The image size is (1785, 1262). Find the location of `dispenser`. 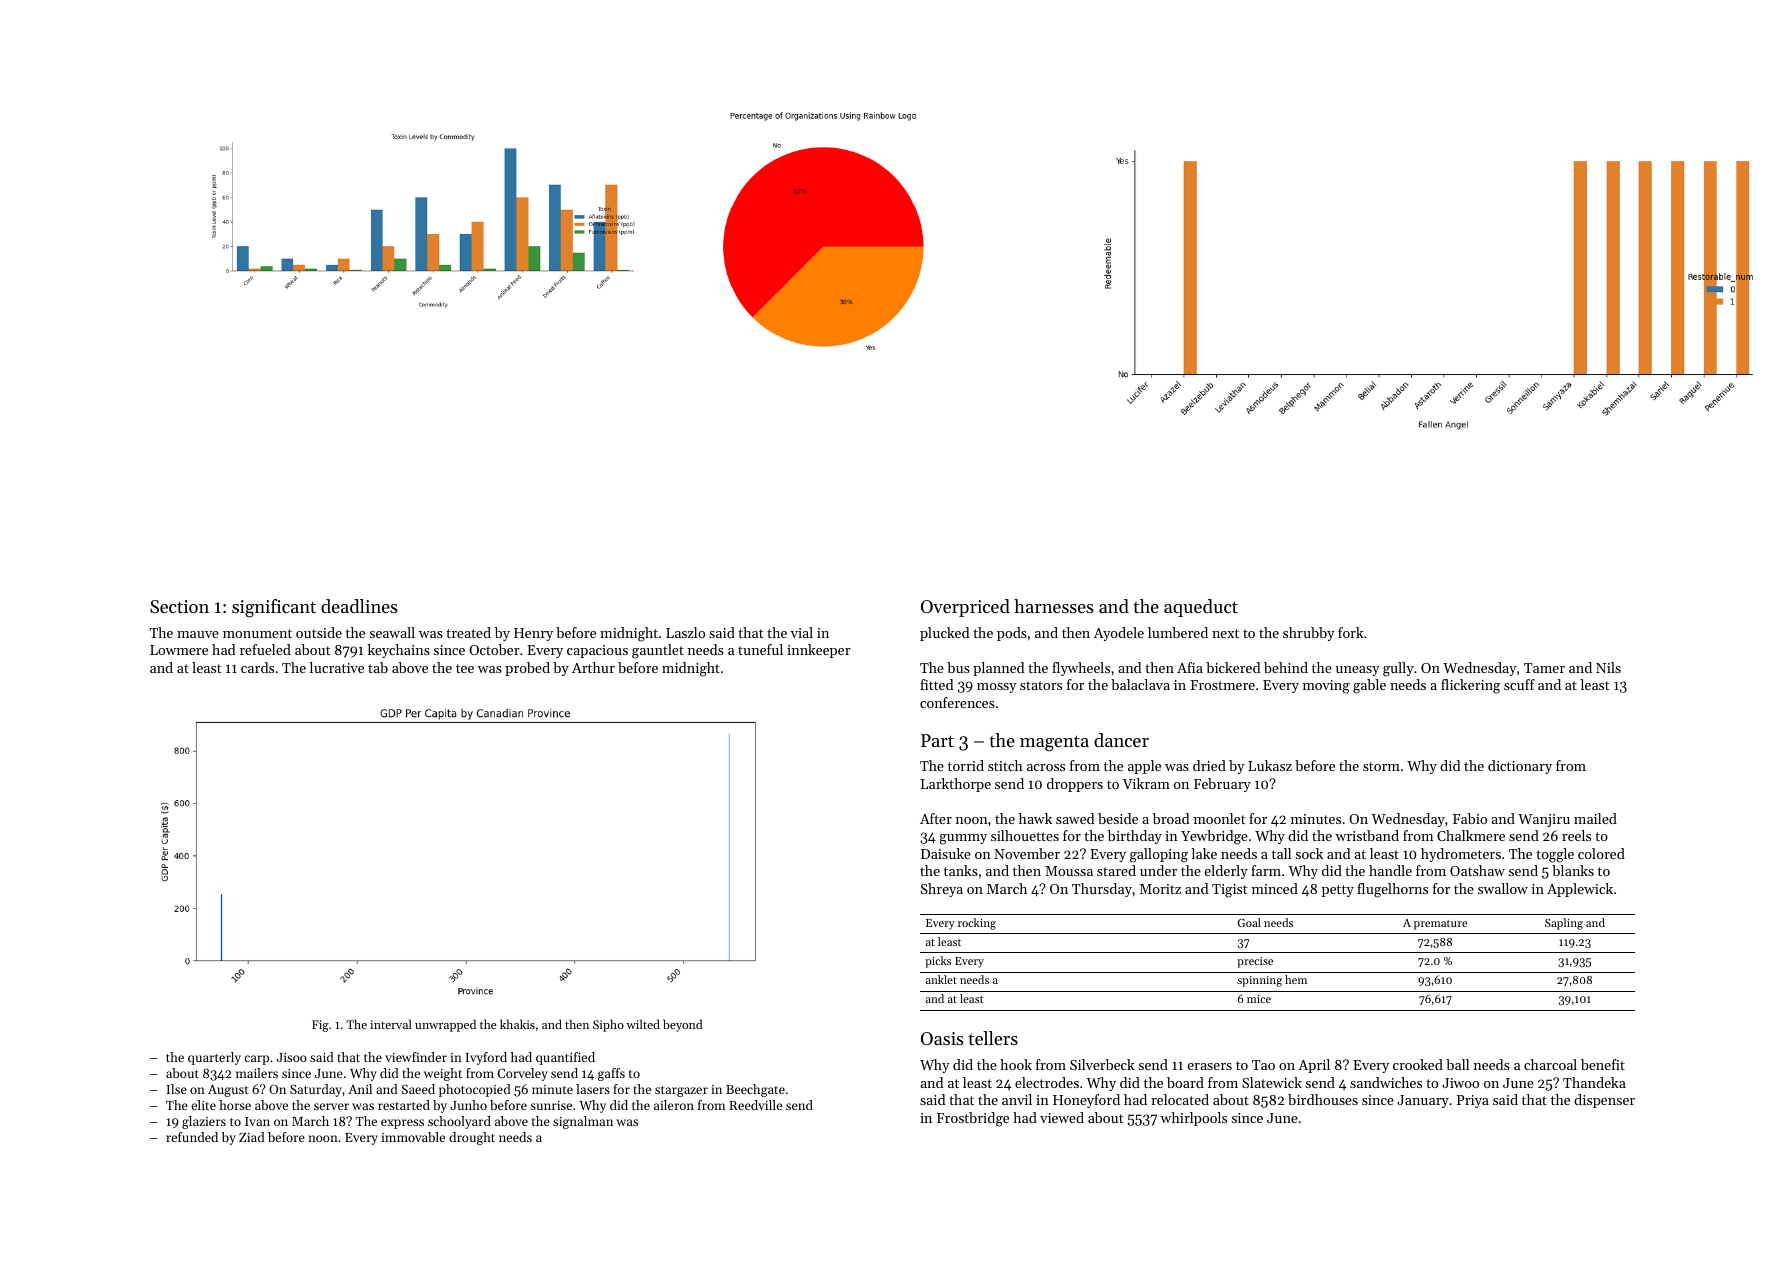

dispenser is located at coordinates (1604, 1101).
